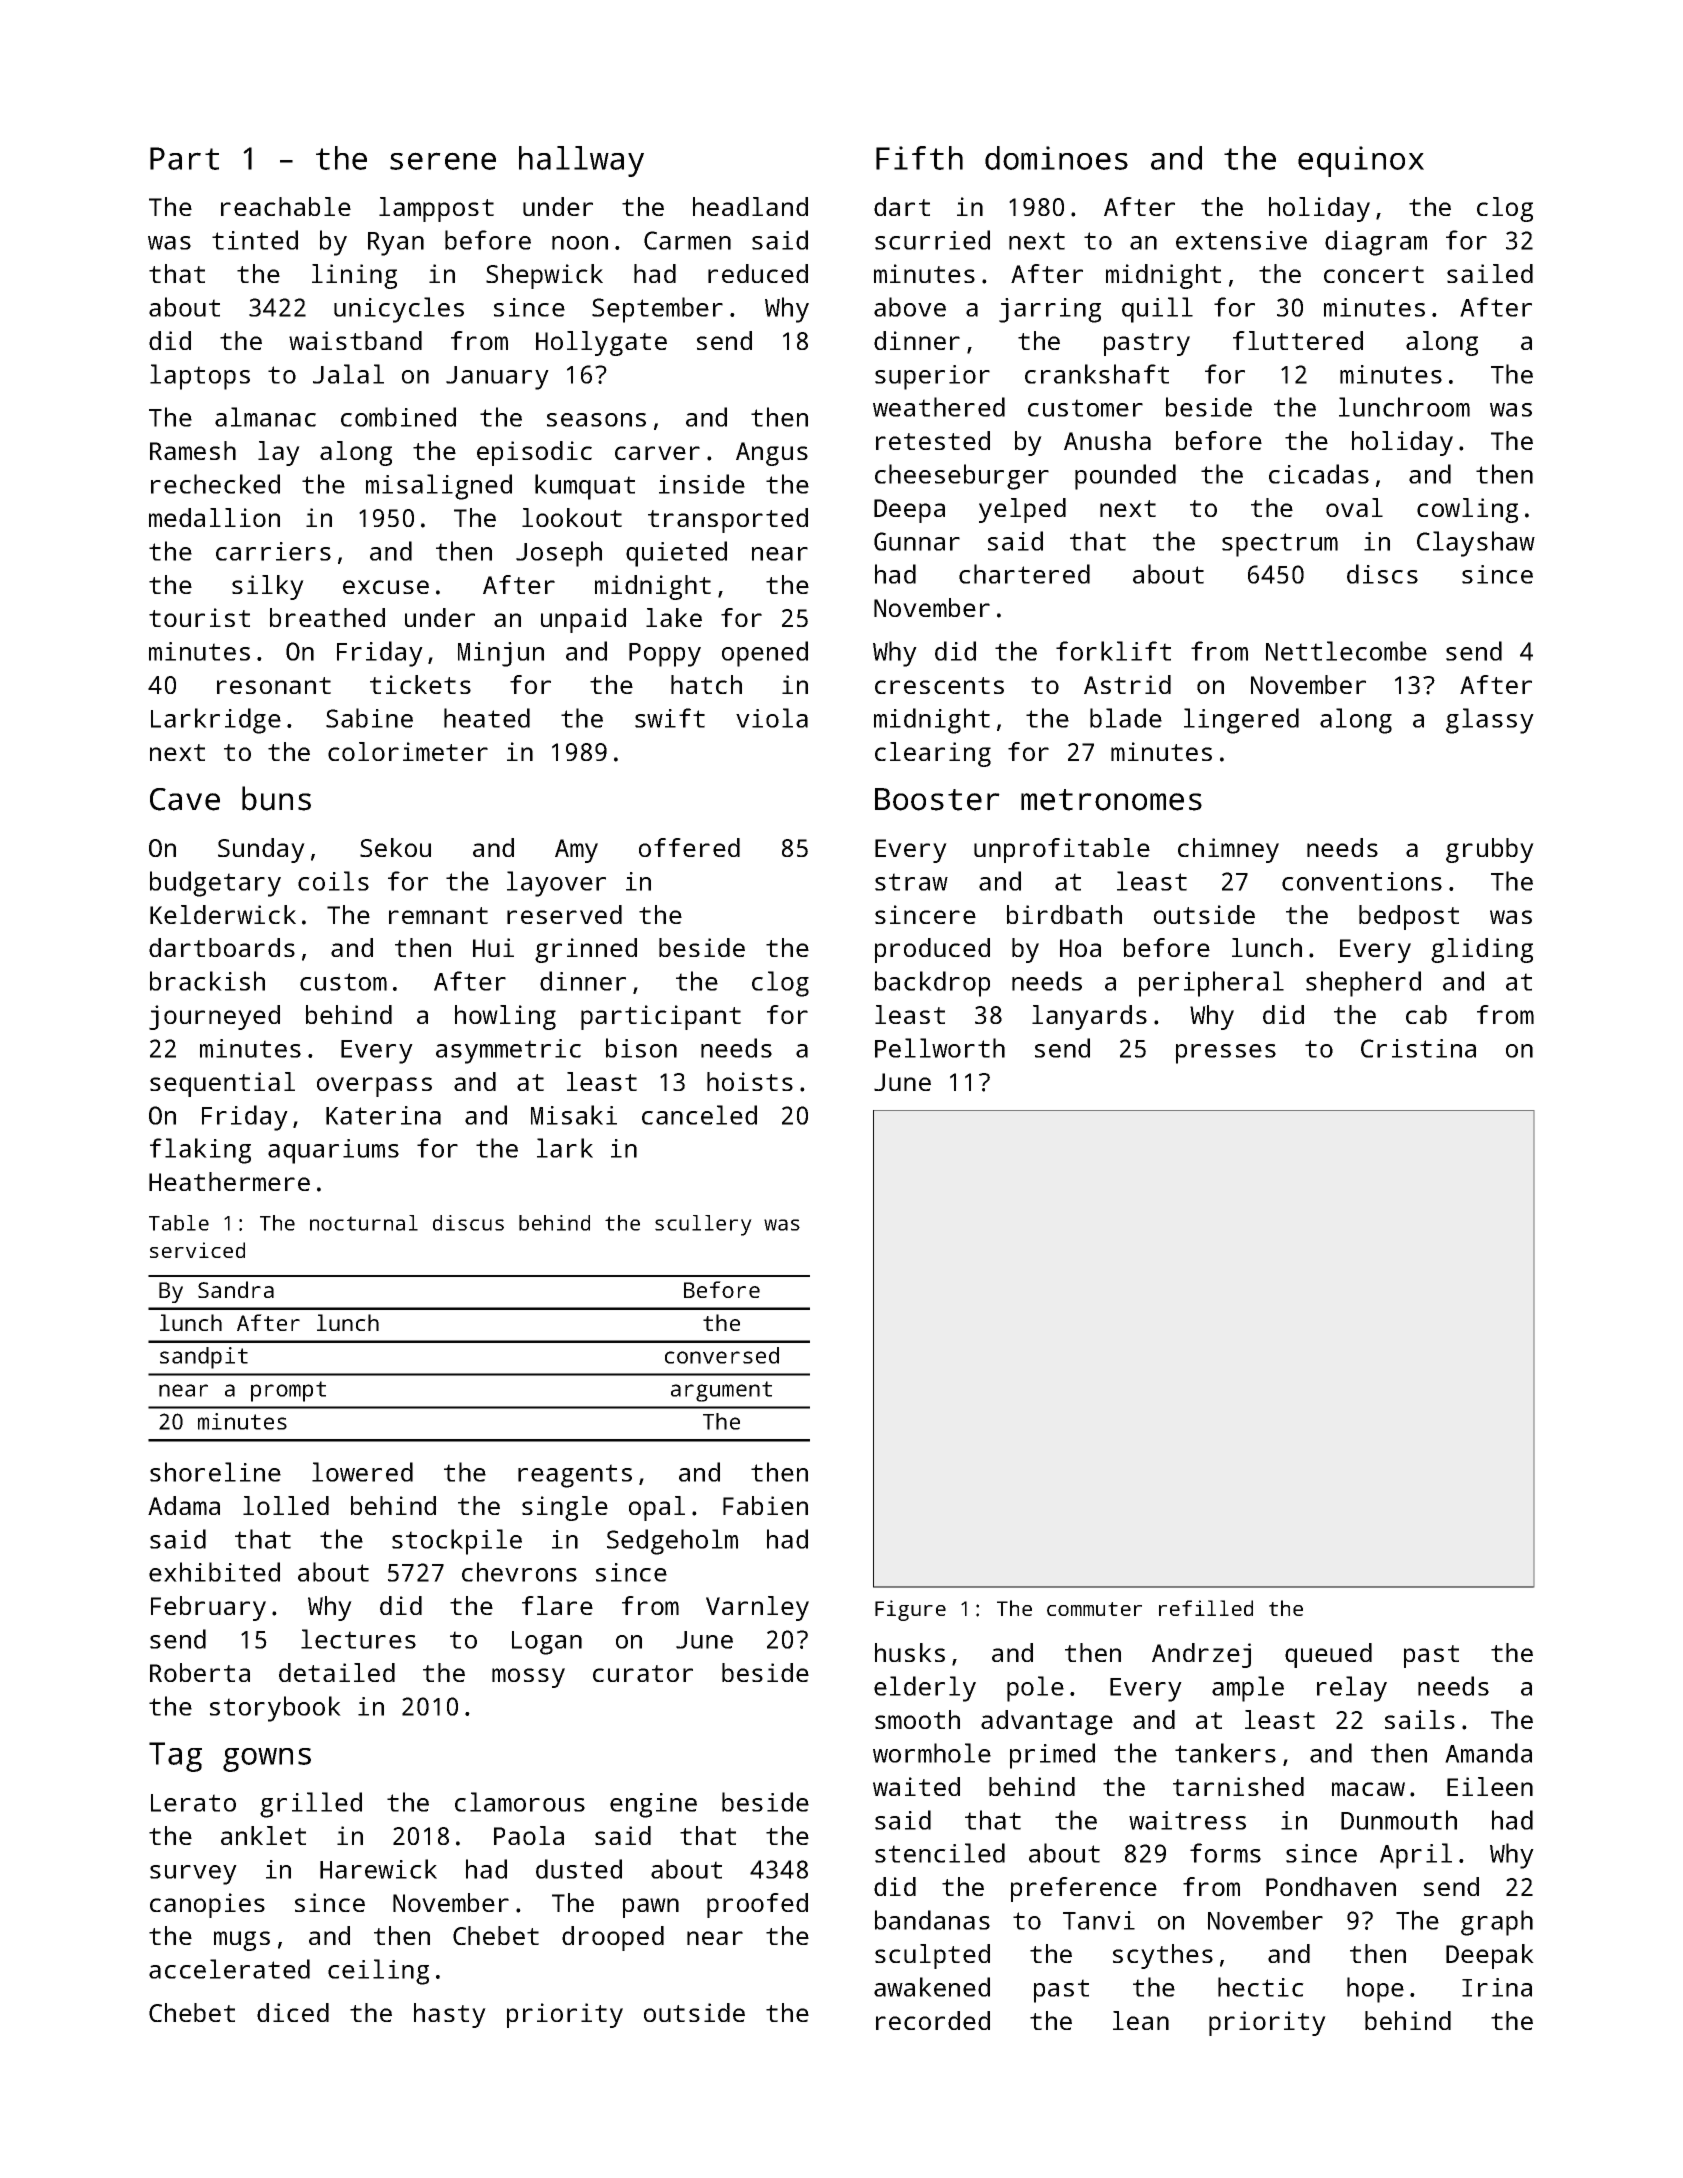  What do you see at coordinates (1206, 1608) in the page?
I see `refilled` at bounding box center [1206, 1608].
